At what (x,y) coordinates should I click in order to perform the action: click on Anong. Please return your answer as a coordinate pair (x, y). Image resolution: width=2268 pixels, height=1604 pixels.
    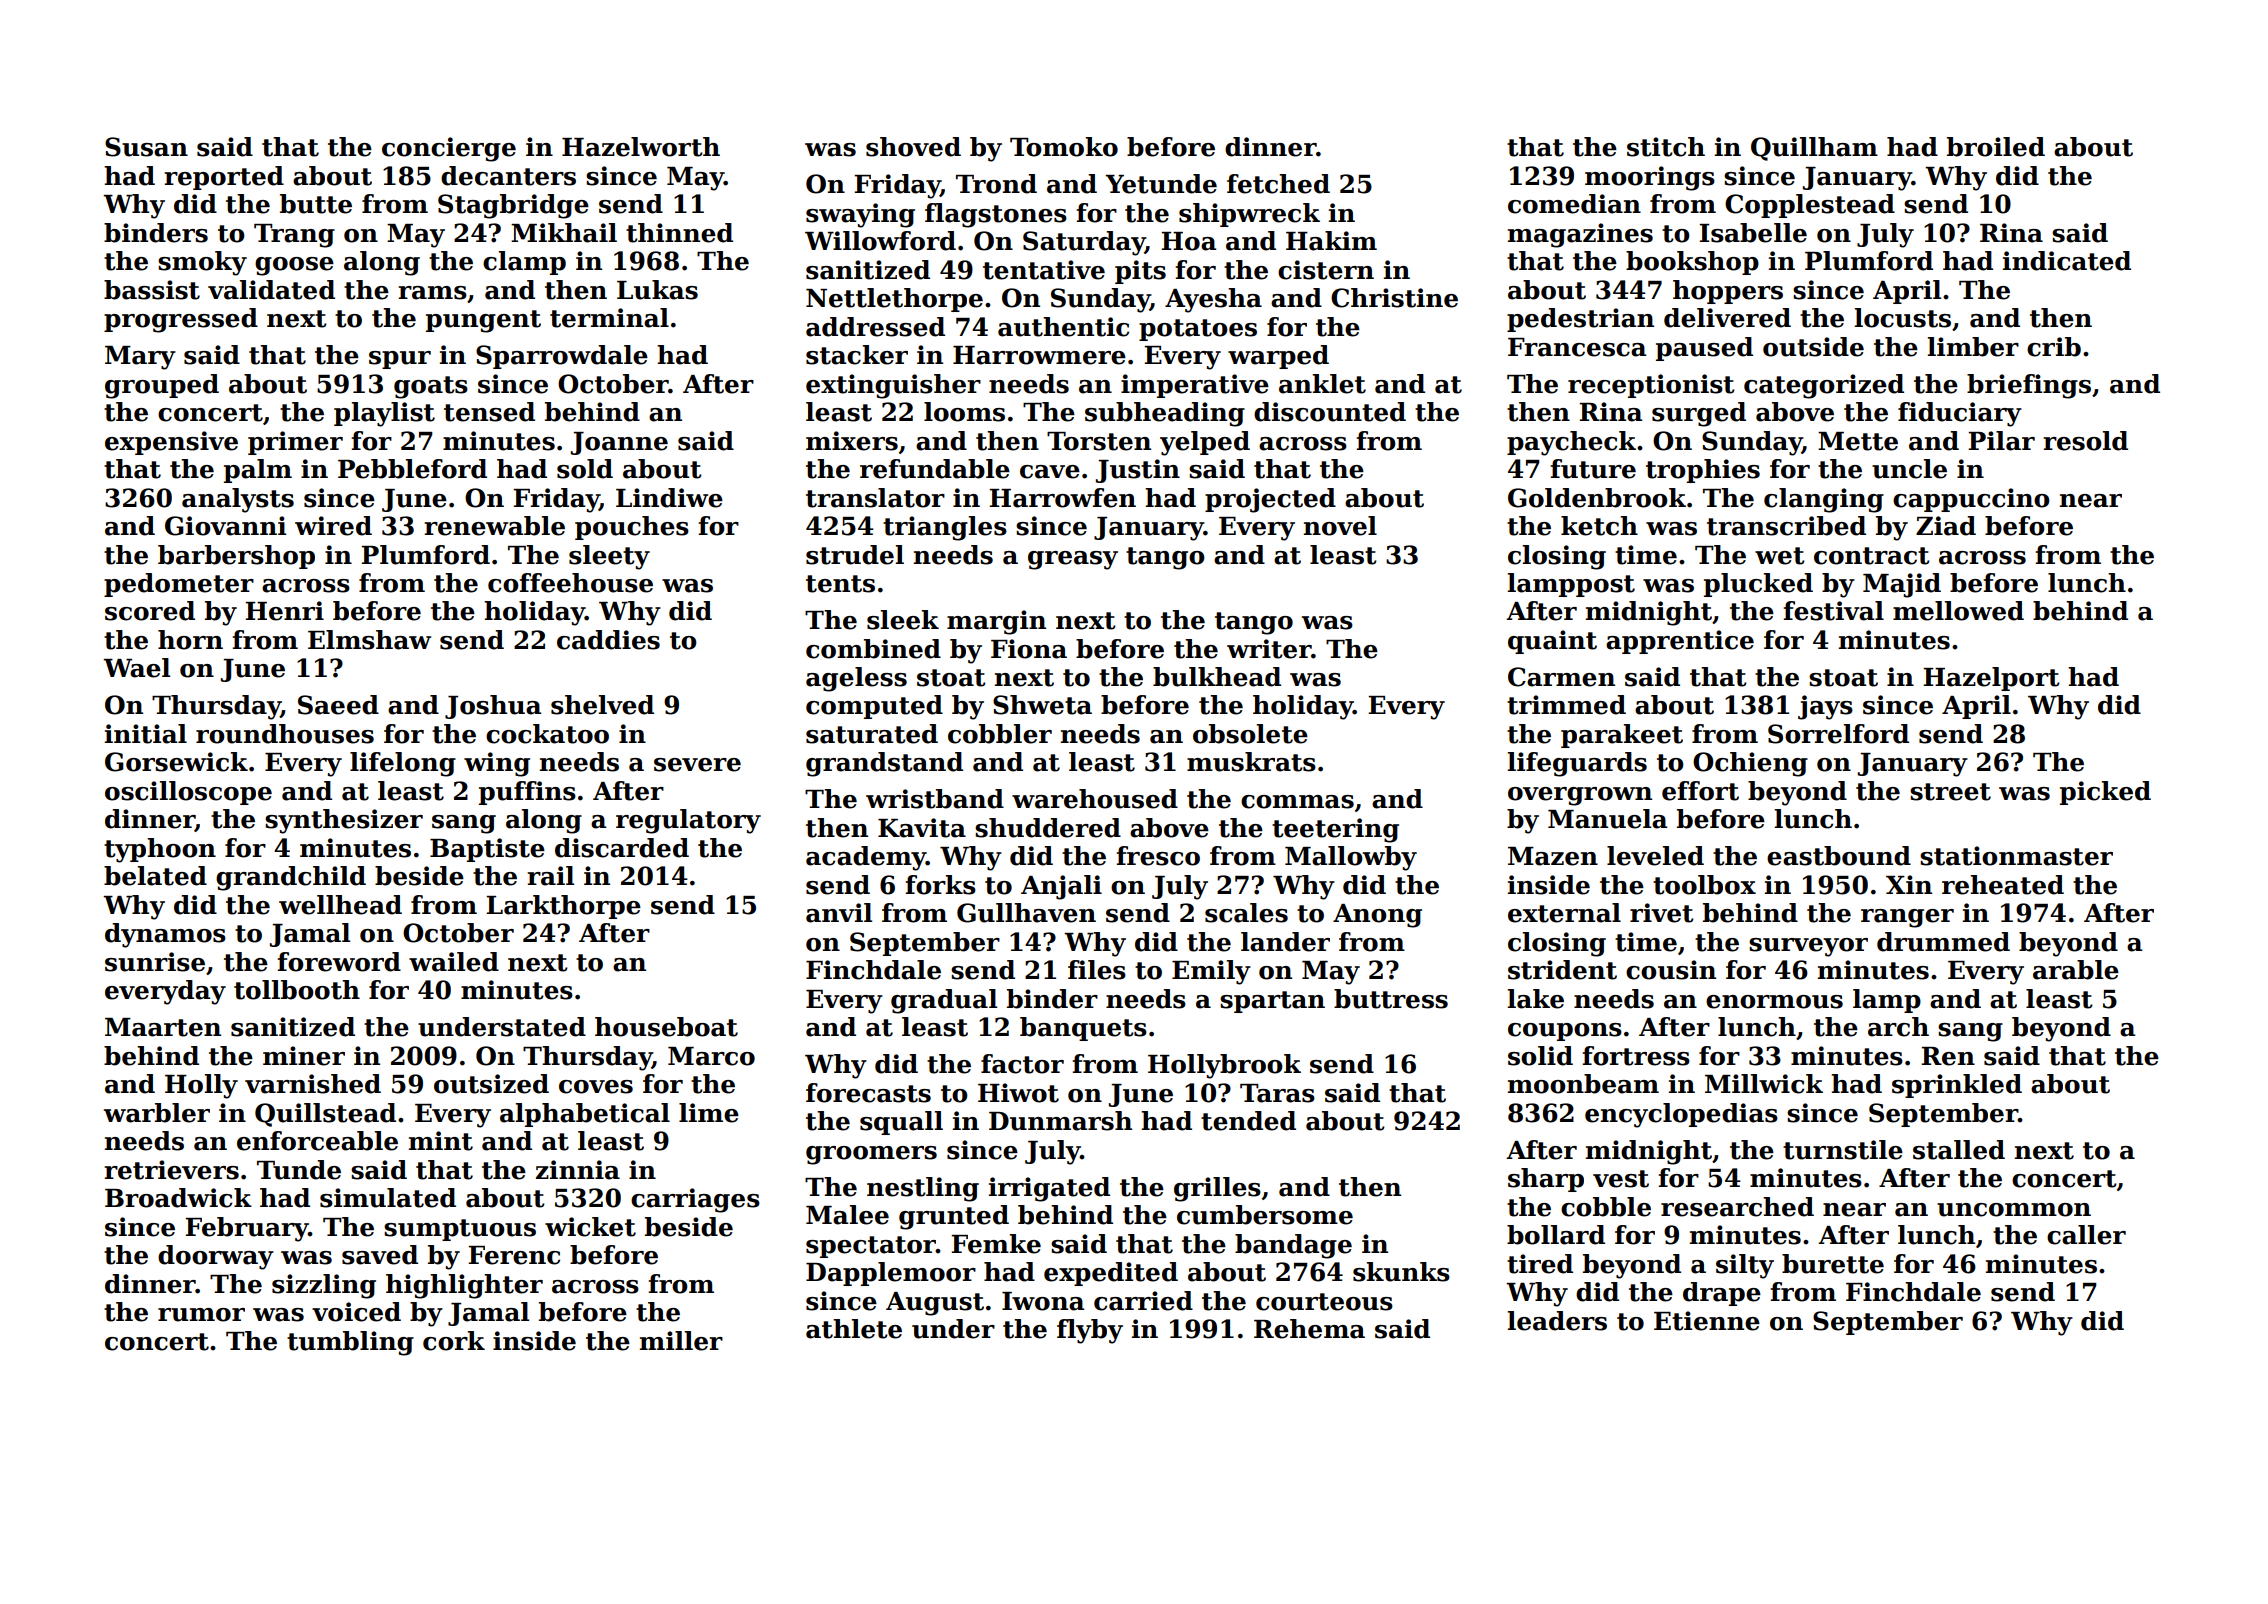
    Looking at the image, I should click on (1377, 916).
